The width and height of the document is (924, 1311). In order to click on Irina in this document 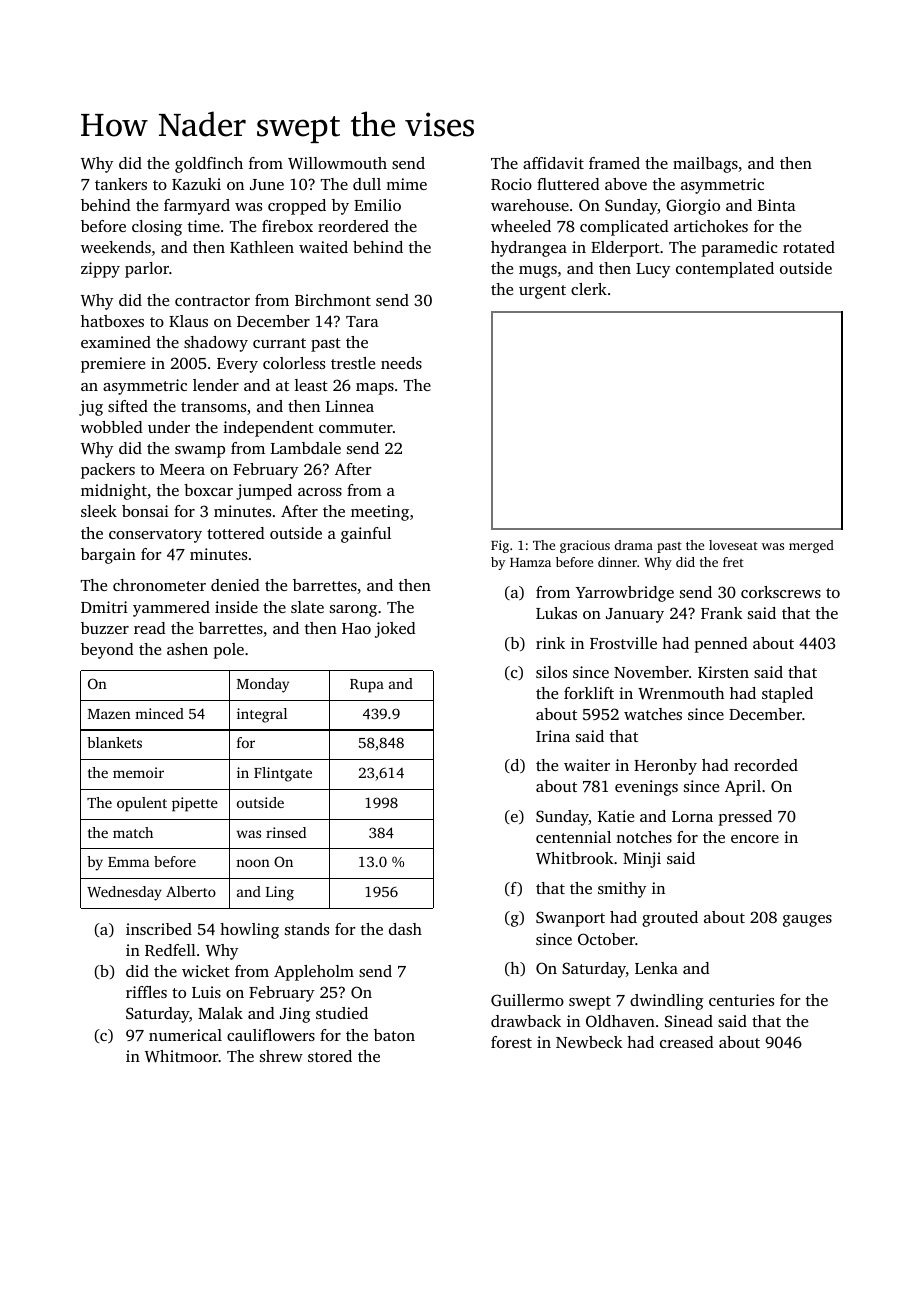, I will do `click(553, 736)`.
